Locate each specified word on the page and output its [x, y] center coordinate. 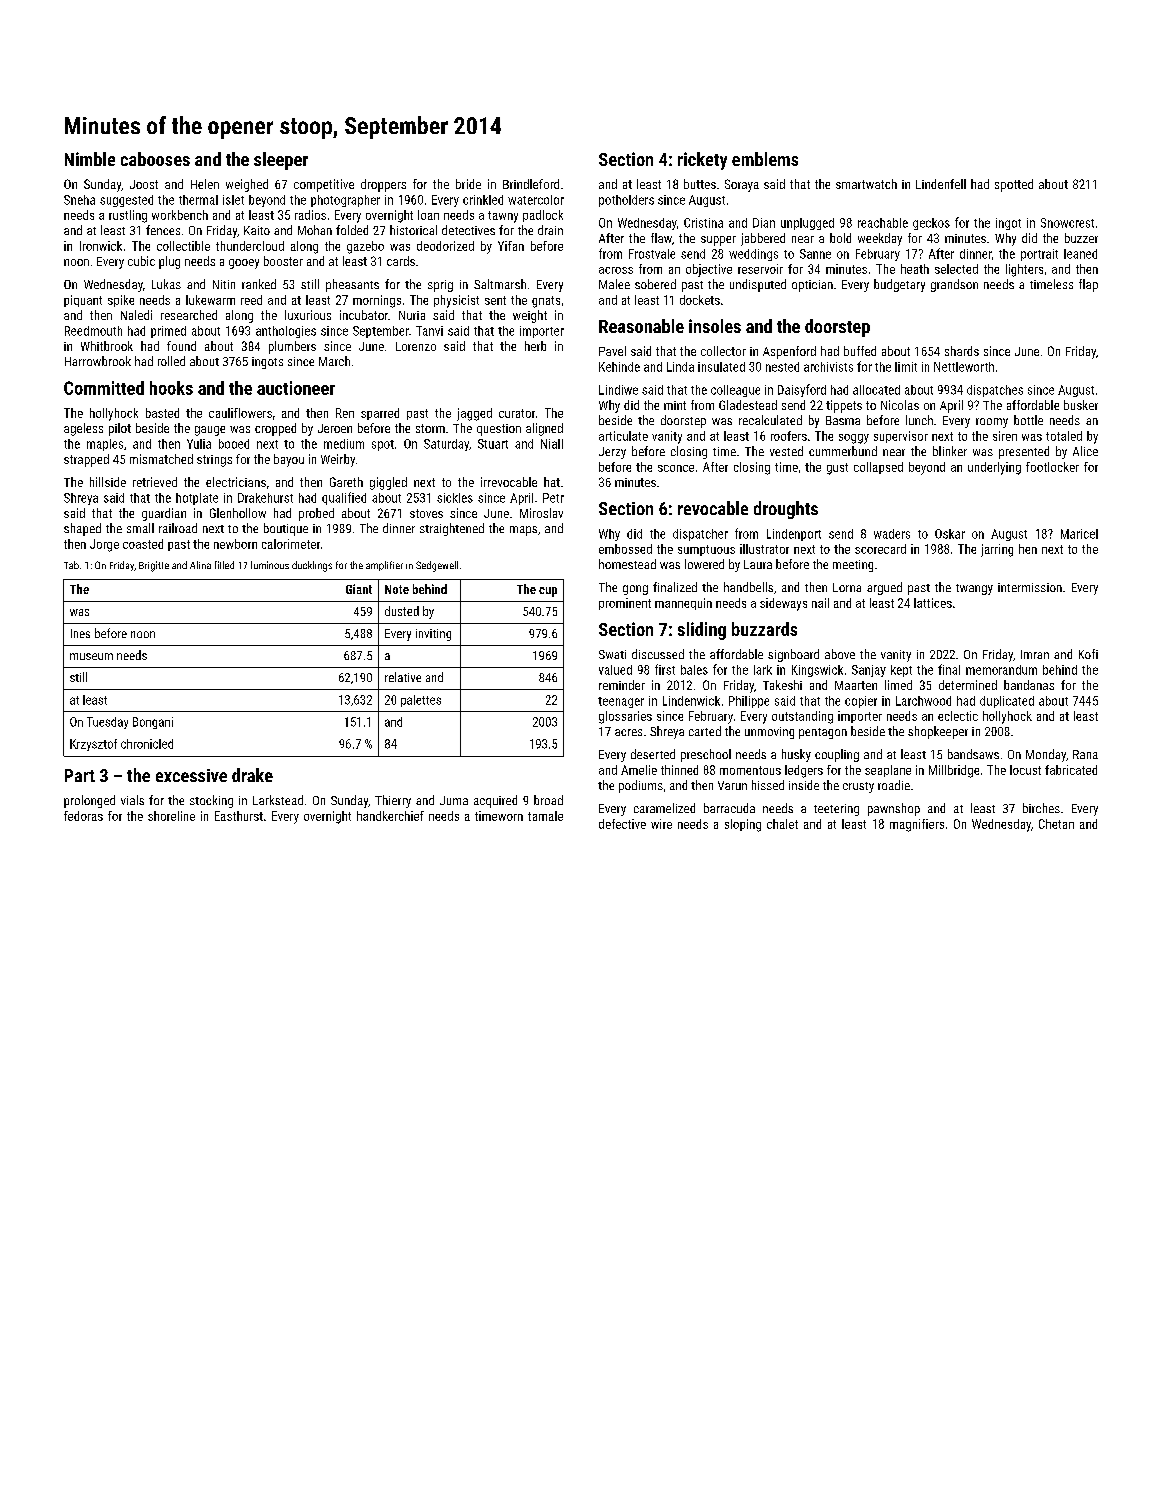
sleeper [281, 161]
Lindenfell [941, 184]
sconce [676, 468]
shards [962, 351]
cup [548, 592]
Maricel [1079, 534]
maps [523, 531]
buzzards [764, 629]
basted [162, 413]
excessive [191, 775]
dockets [700, 300]
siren [1005, 436]
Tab [71, 565]
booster [283, 261]
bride [468, 184]
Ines [80, 633]
